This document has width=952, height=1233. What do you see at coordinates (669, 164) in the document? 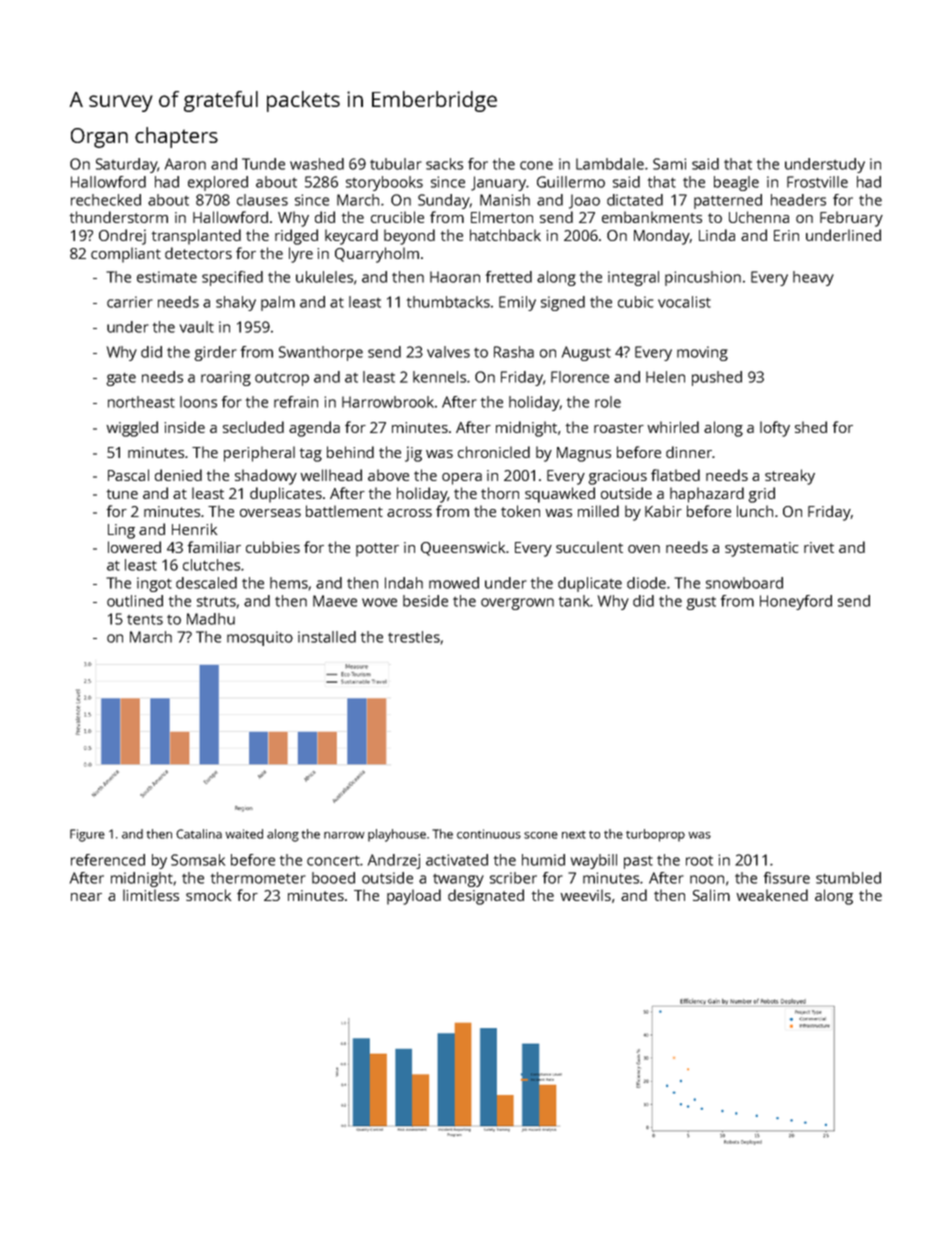
I see `Sami` at bounding box center [669, 164].
